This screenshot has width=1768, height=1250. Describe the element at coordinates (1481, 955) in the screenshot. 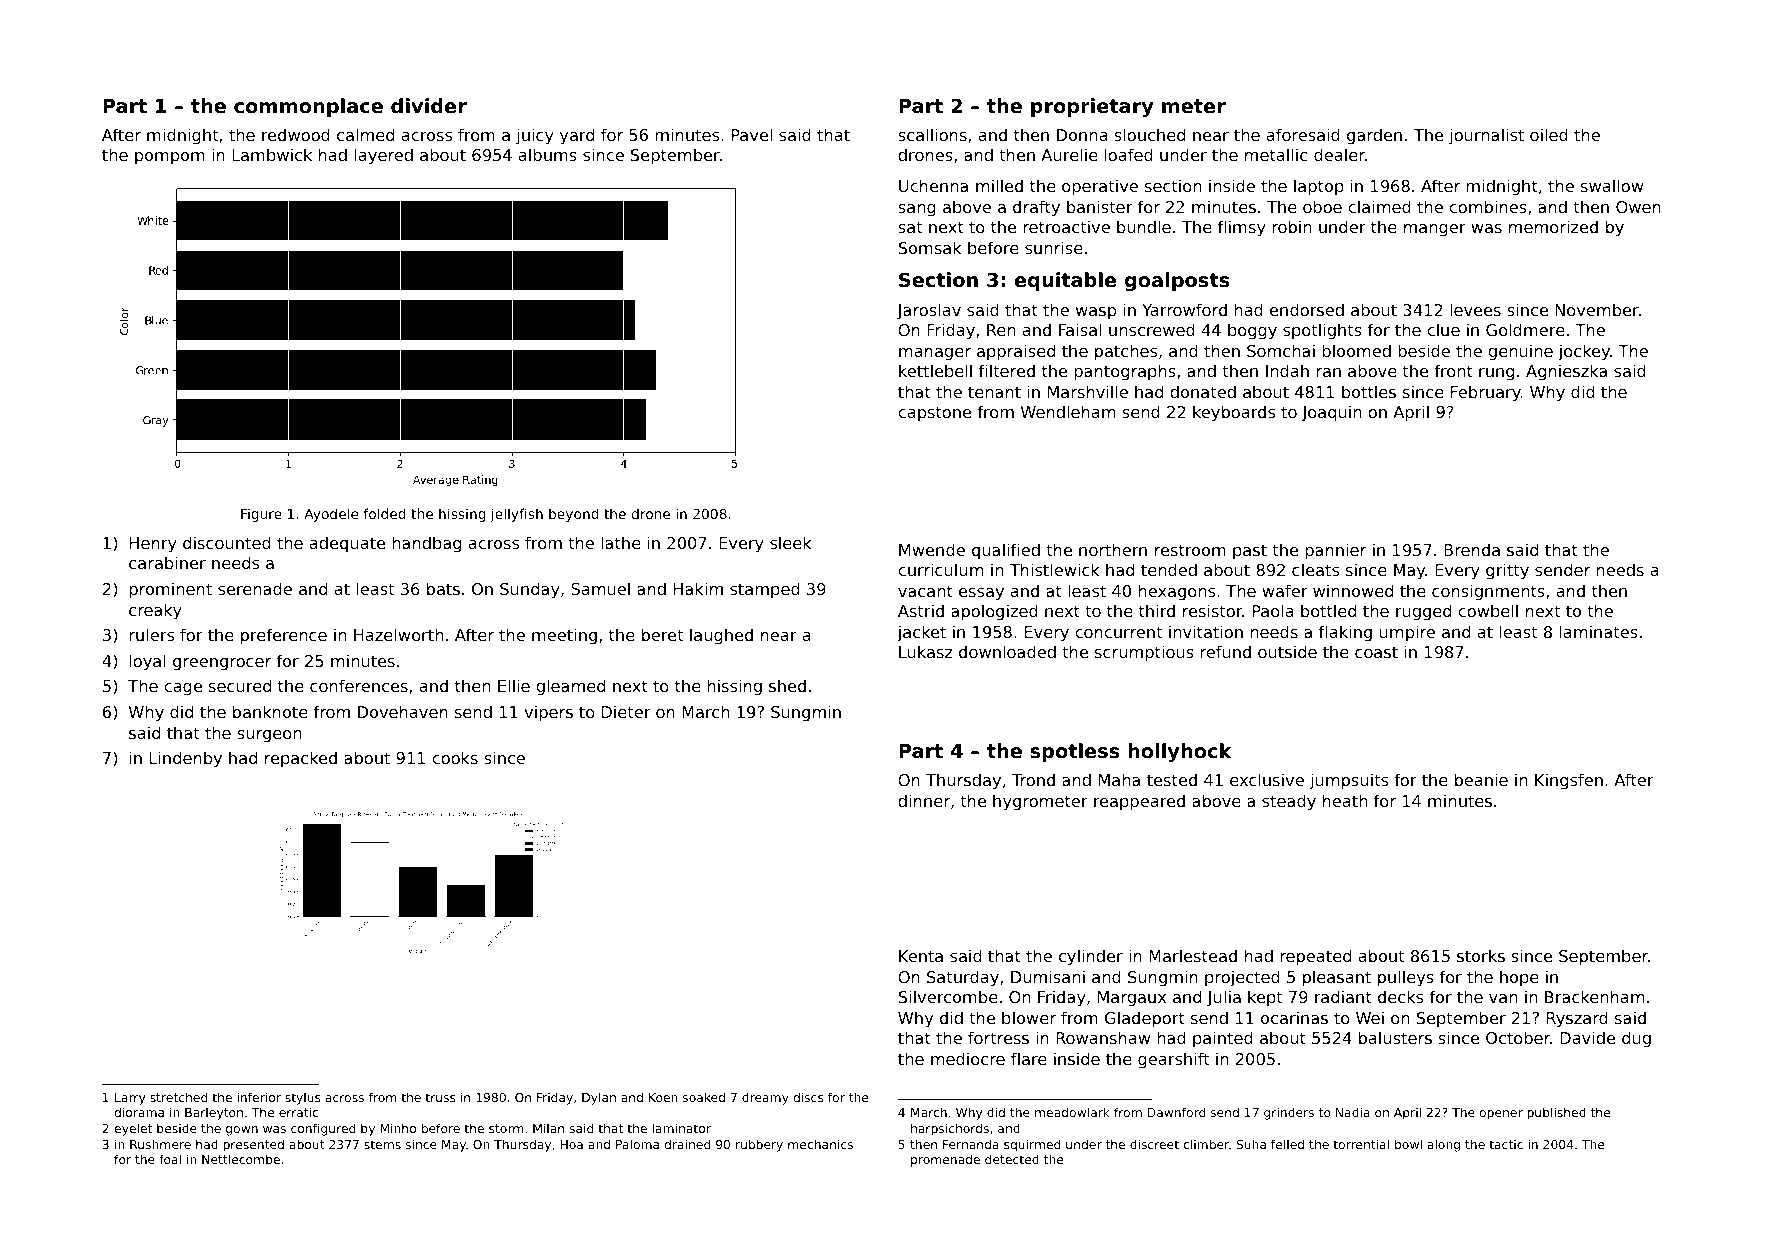

I see `storks` at that location.
